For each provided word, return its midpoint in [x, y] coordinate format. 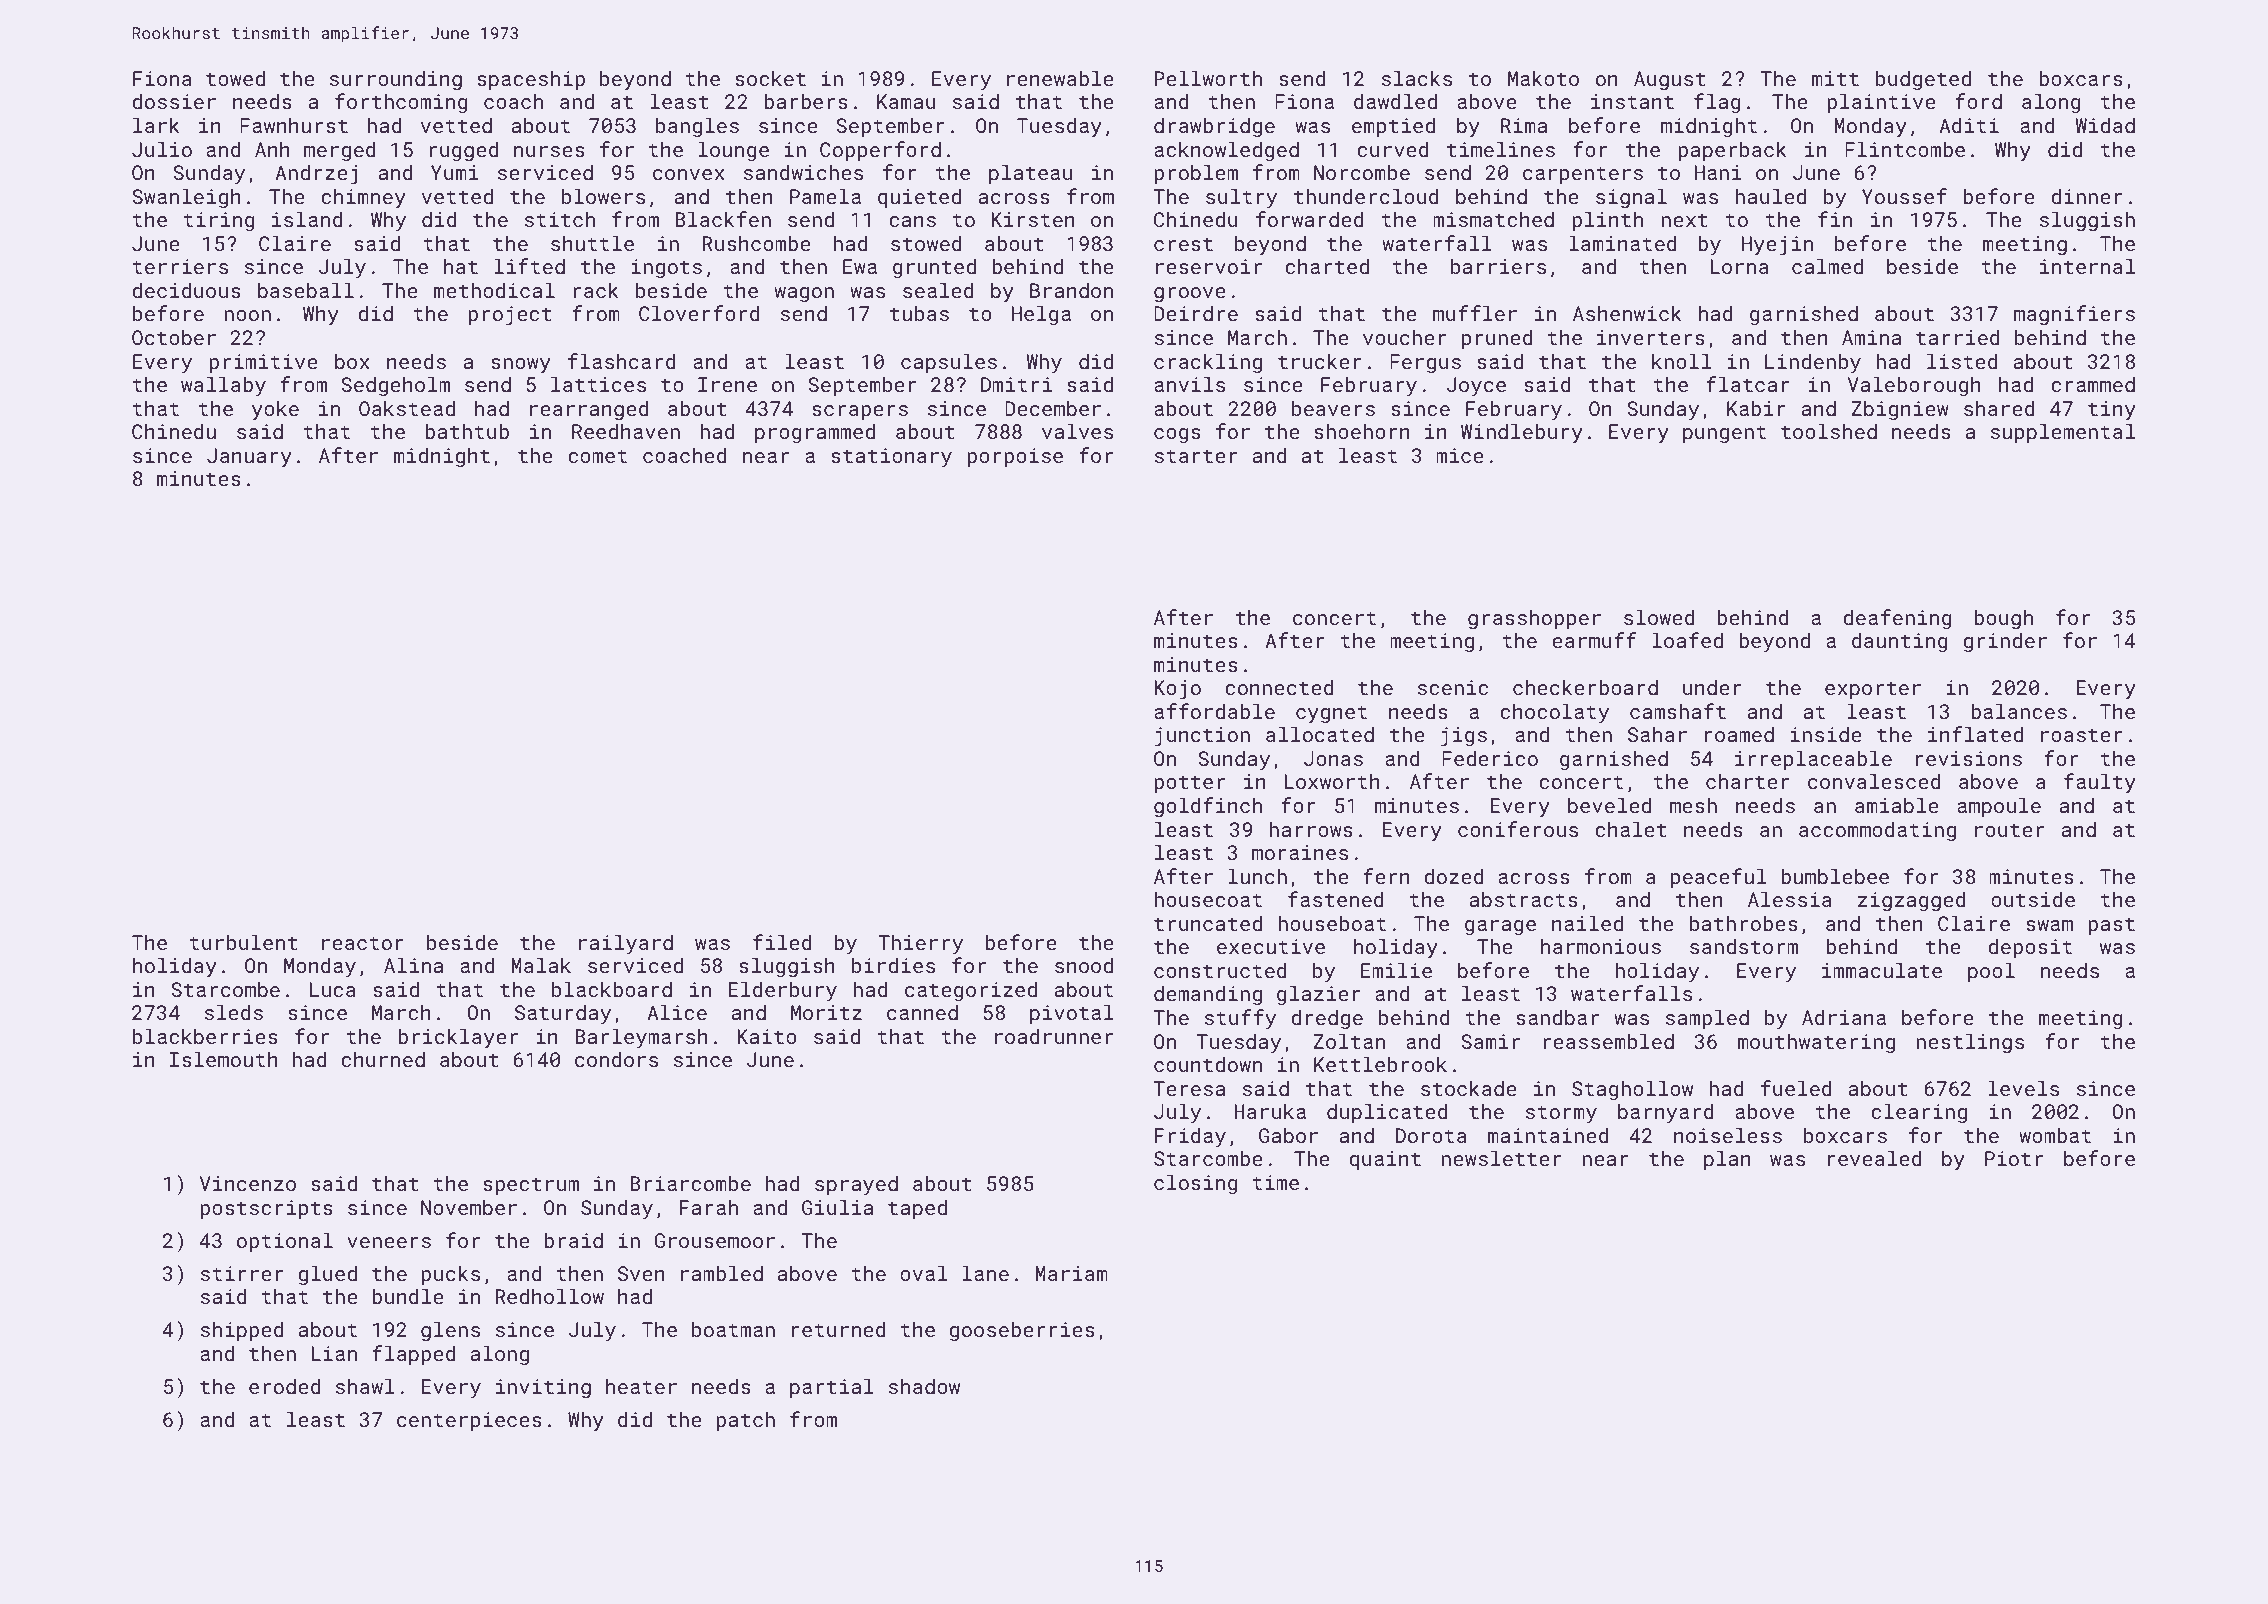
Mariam [1071, 1273]
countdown [1208, 1064]
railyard [626, 944]
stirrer [242, 1273]
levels [2023, 1088]
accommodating [1877, 831]
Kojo [1177, 690]
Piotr [2014, 1158]
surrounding [396, 80]
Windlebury [1522, 433]
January [249, 458]
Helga [1041, 315]
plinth [1607, 221]
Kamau [906, 101]
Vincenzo [248, 1183]
